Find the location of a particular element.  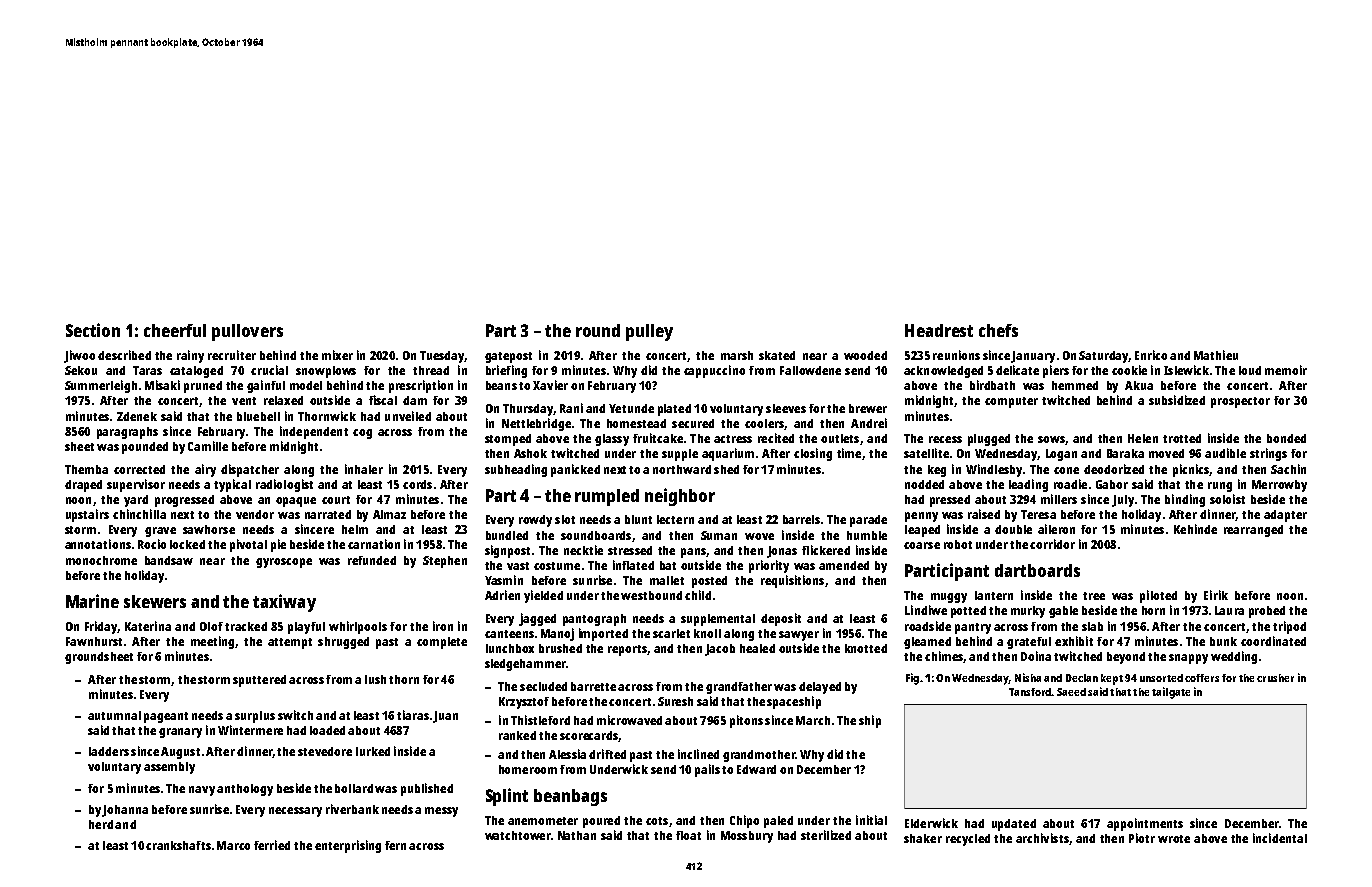

Saeed is located at coordinates (1071, 692).
